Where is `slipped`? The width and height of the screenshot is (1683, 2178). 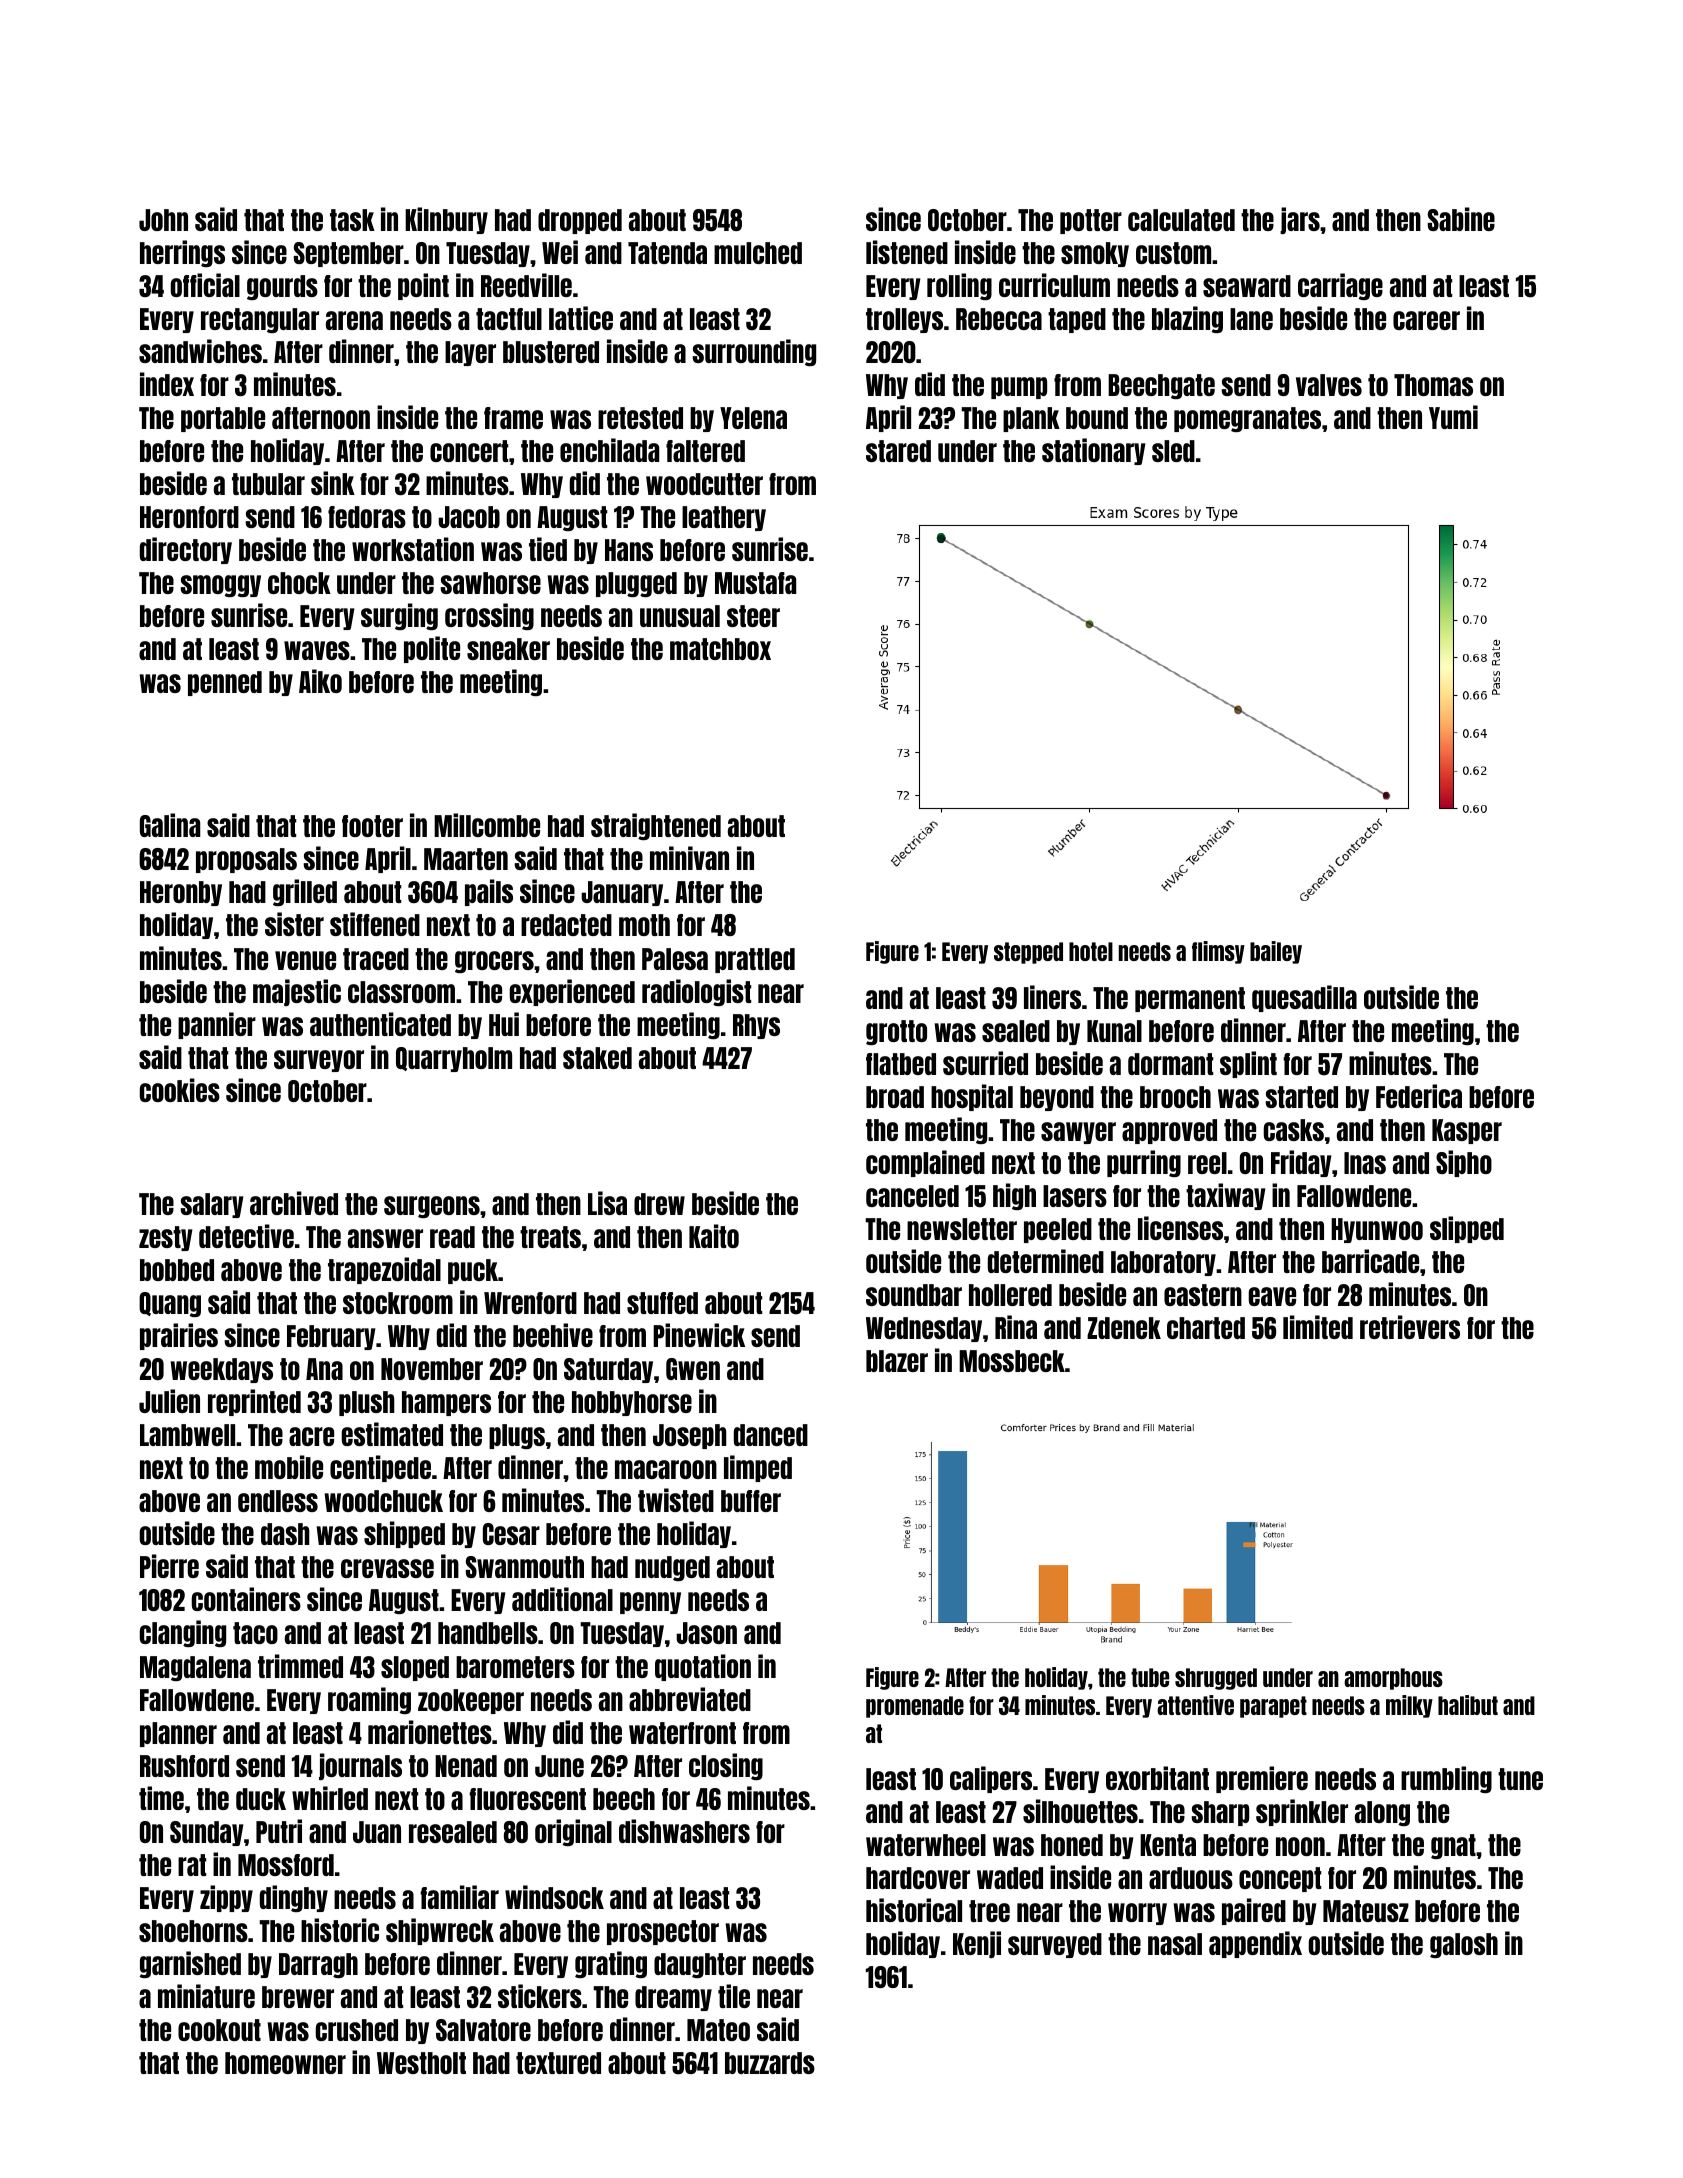 slipped is located at coordinates (1467, 1229).
